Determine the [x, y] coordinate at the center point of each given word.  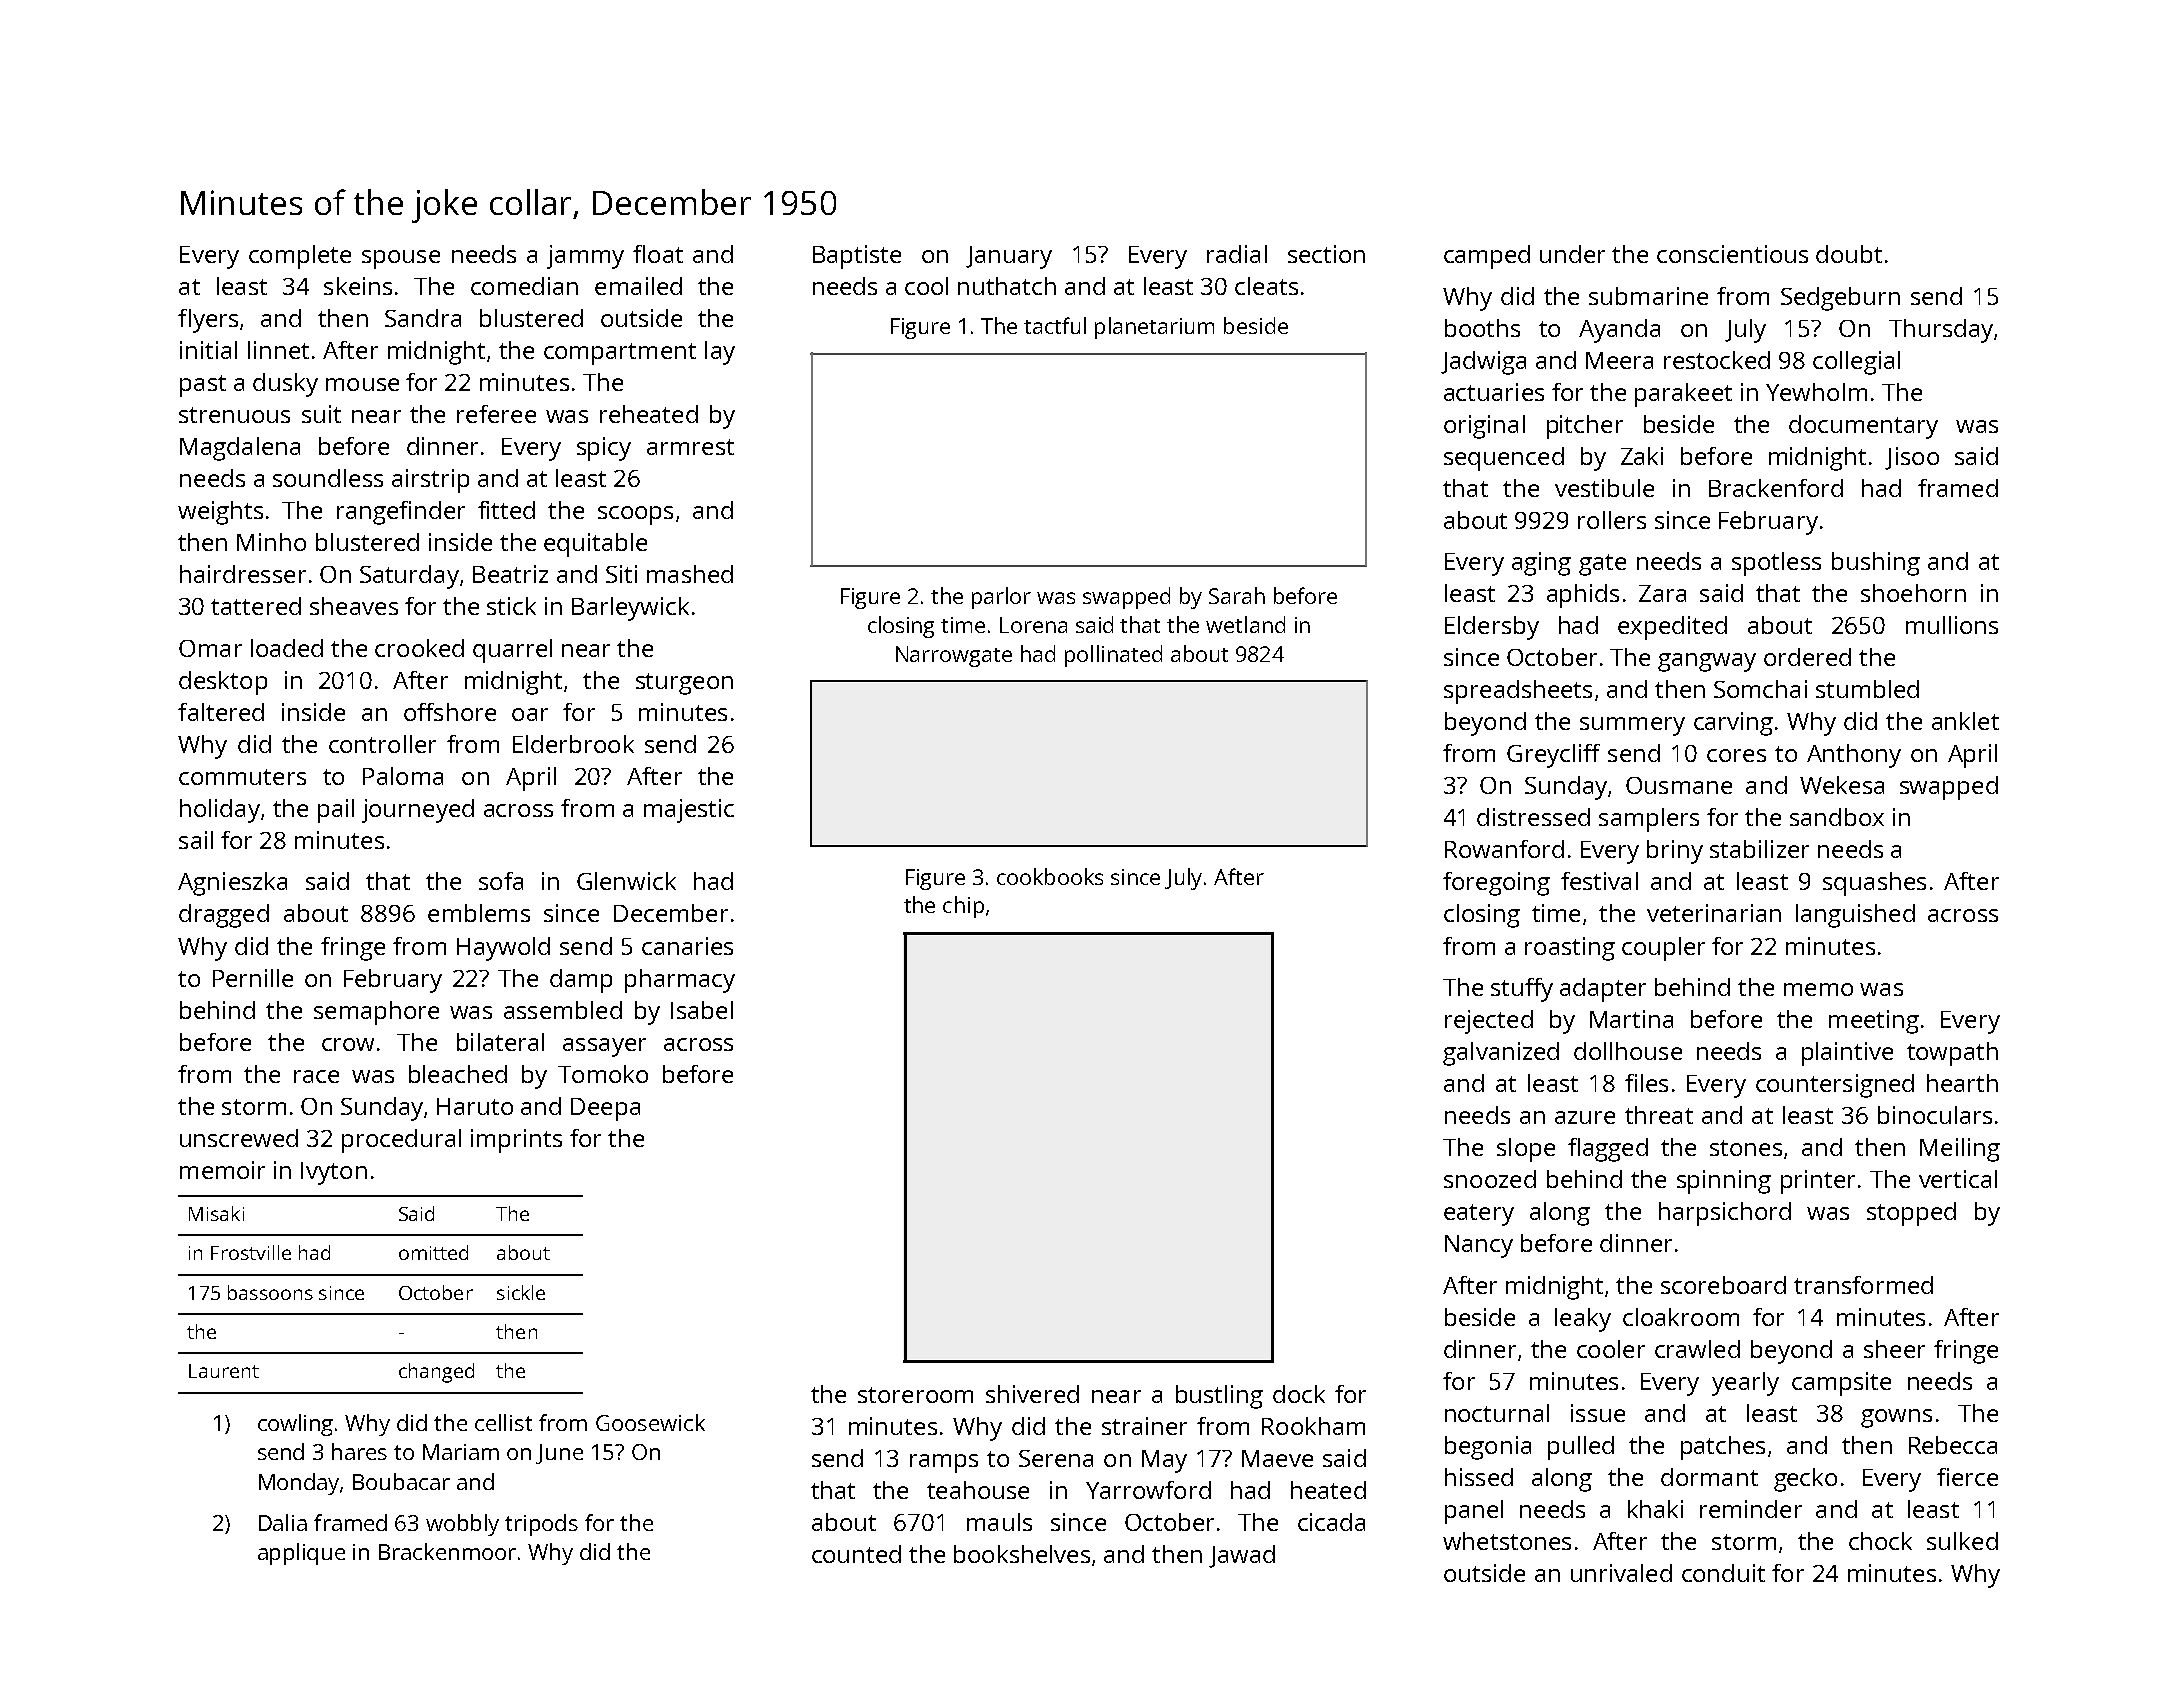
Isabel [702, 1010]
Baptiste [857, 257]
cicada [1331, 1522]
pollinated [1113, 656]
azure [1585, 1117]
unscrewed [239, 1138]
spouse [401, 259]
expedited [1672, 628]
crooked [419, 648]
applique [301, 1554]
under [1572, 254]
